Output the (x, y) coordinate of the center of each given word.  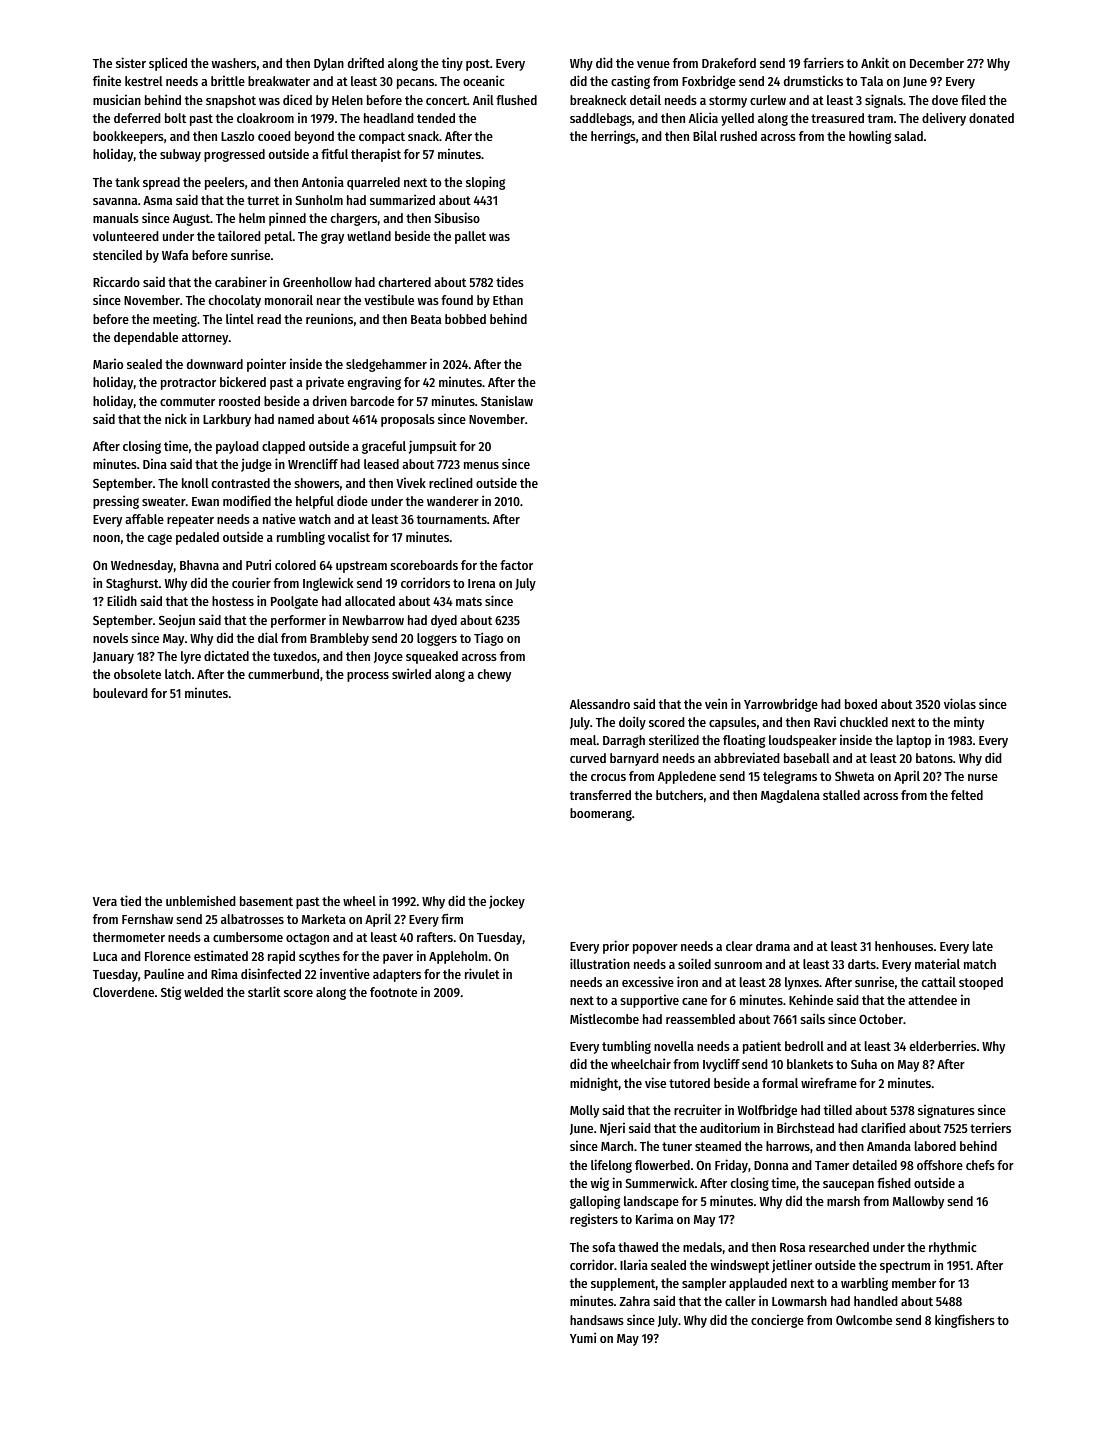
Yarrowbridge (781, 705)
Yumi (583, 1337)
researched (839, 1247)
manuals (116, 218)
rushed (738, 136)
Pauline (164, 973)
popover (655, 949)
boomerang (601, 814)
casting (630, 82)
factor (516, 565)
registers (594, 1220)
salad (909, 136)
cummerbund (283, 674)
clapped (283, 447)
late (983, 946)
